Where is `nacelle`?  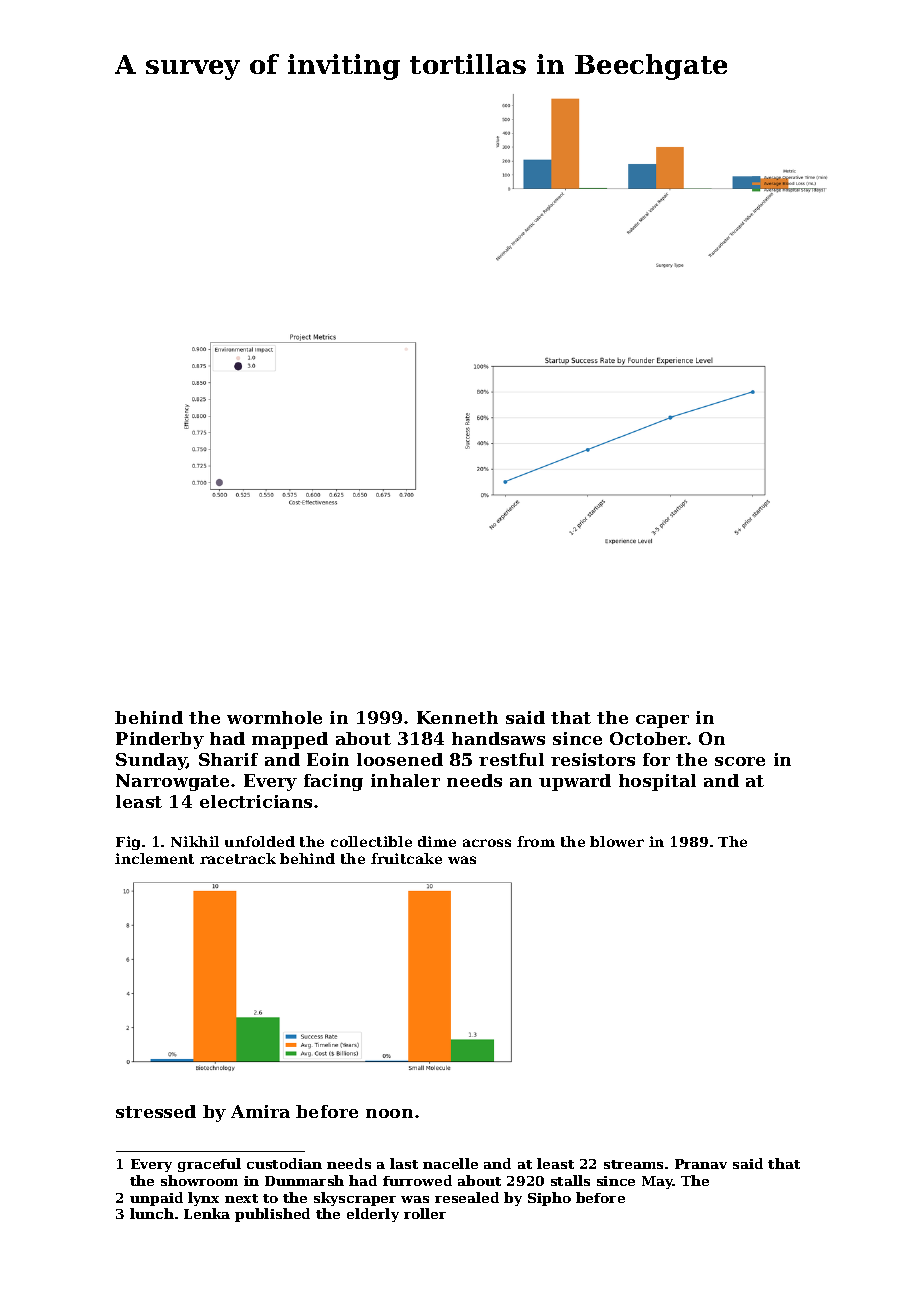
nacelle is located at coordinates (450, 1163).
